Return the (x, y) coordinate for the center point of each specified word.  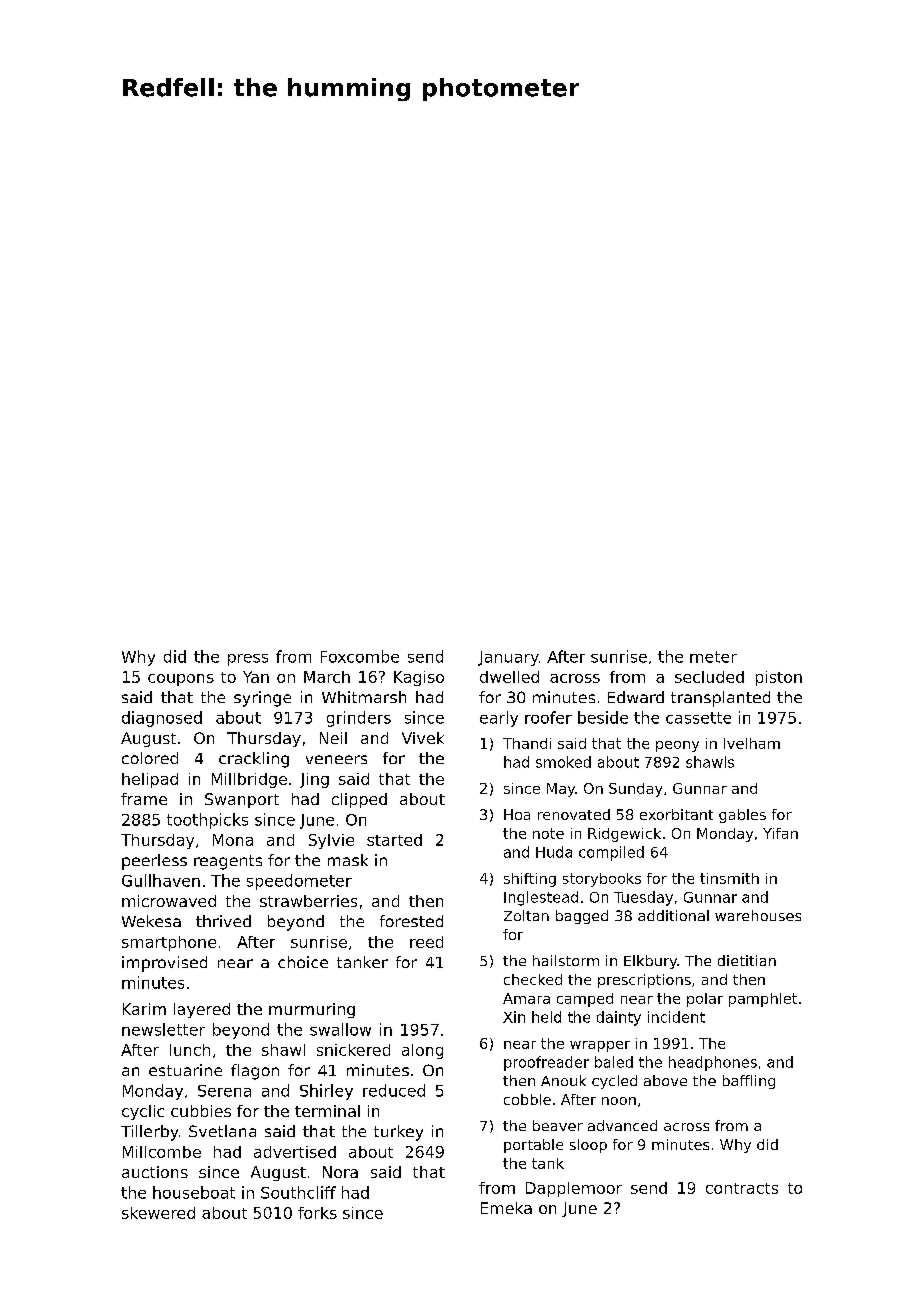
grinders (359, 719)
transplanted (720, 699)
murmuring (312, 1010)
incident (676, 1017)
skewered (158, 1213)
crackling (254, 760)
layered (202, 1010)
